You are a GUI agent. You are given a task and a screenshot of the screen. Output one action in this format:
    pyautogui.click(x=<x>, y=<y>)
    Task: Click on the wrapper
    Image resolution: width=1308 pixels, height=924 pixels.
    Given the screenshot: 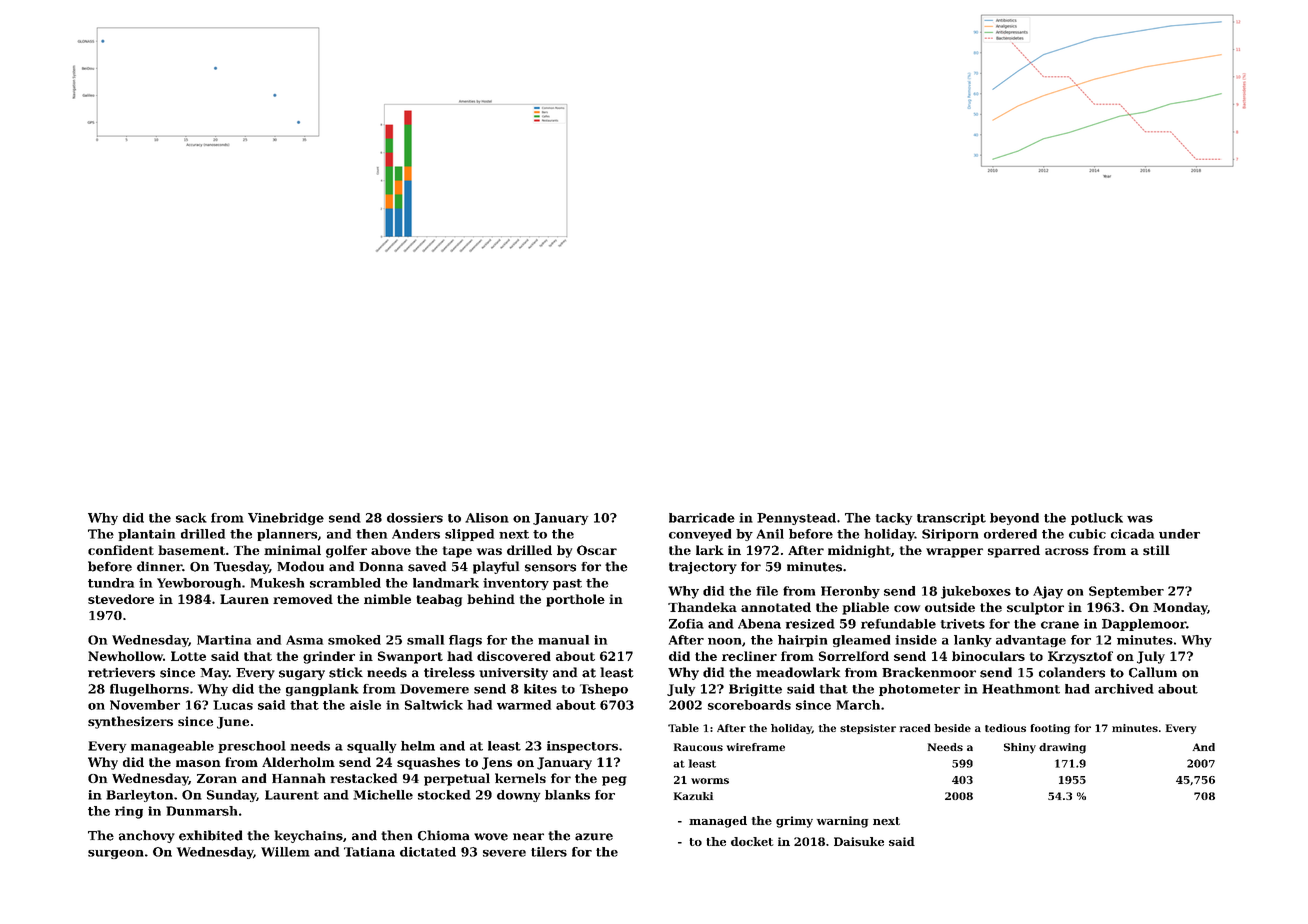 What is the action you would take?
    pyautogui.click(x=954, y=553)
